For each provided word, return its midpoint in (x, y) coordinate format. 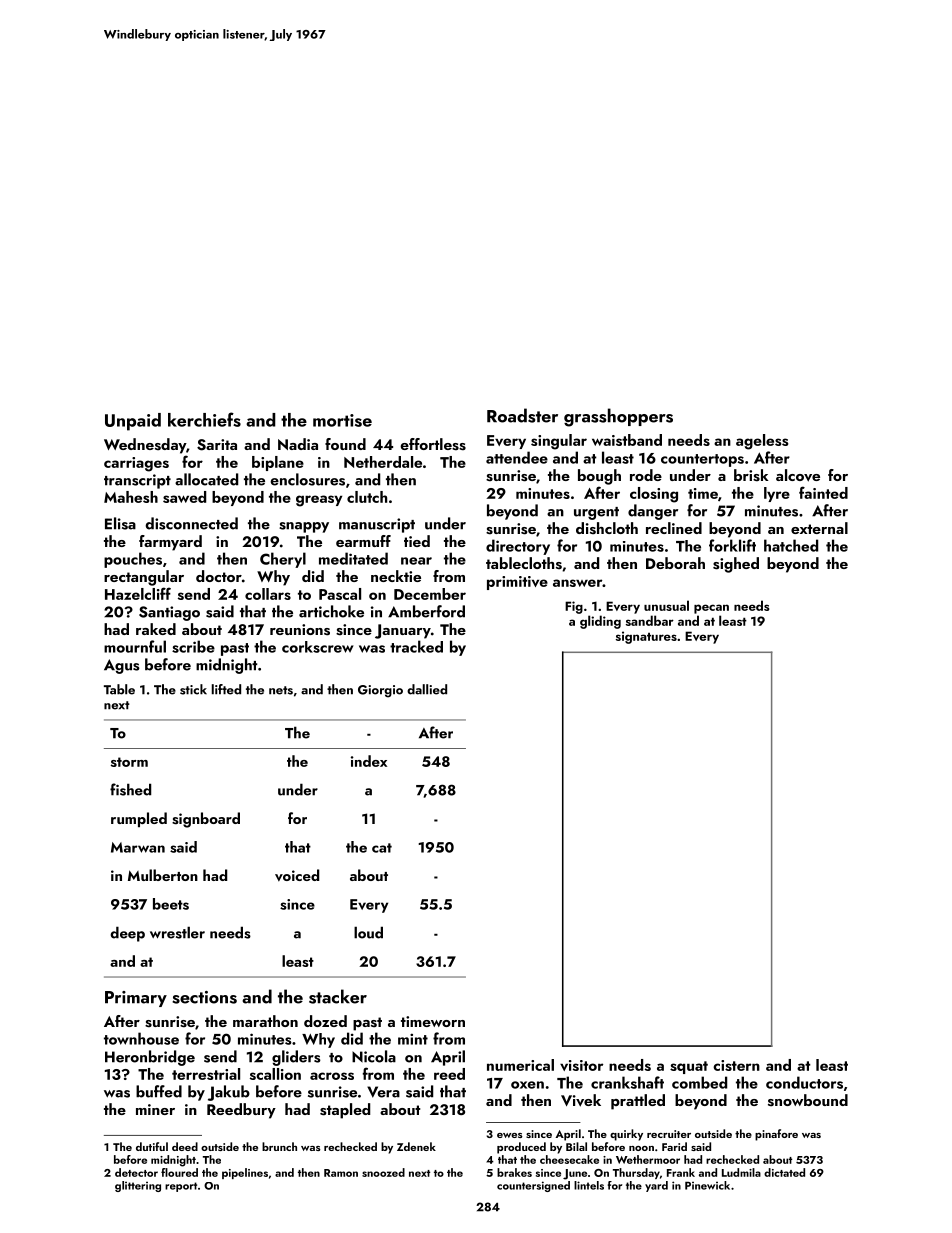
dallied (427, 689)
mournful (135, 646)
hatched (791, 545)
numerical (520, 1065)
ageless (762, 442)
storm (129, 762)
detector (136, 1172)
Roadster (522, 415)
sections (204, 997)
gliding (600, 622)
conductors (804, 1082)
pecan (711, 609)
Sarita (217, 445)
